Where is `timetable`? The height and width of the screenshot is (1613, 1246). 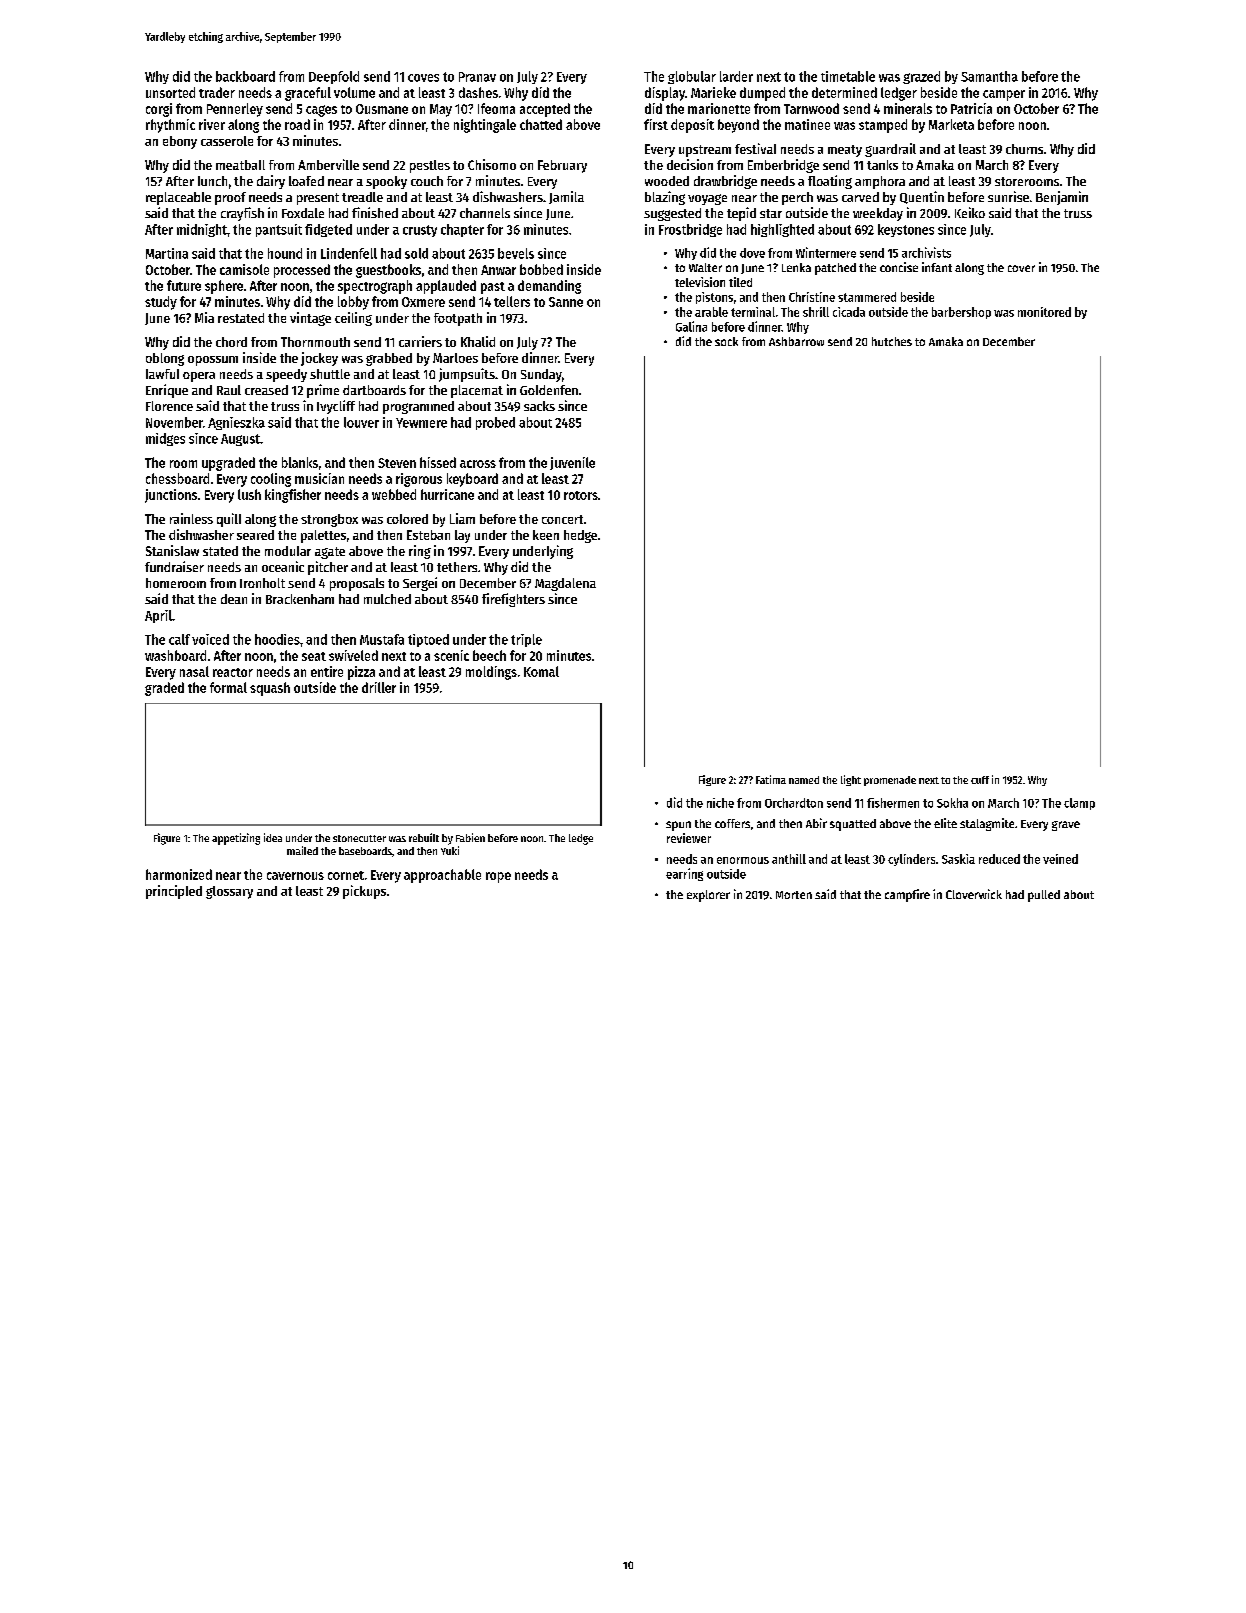
timetable is located at coordinates (848, 76).
